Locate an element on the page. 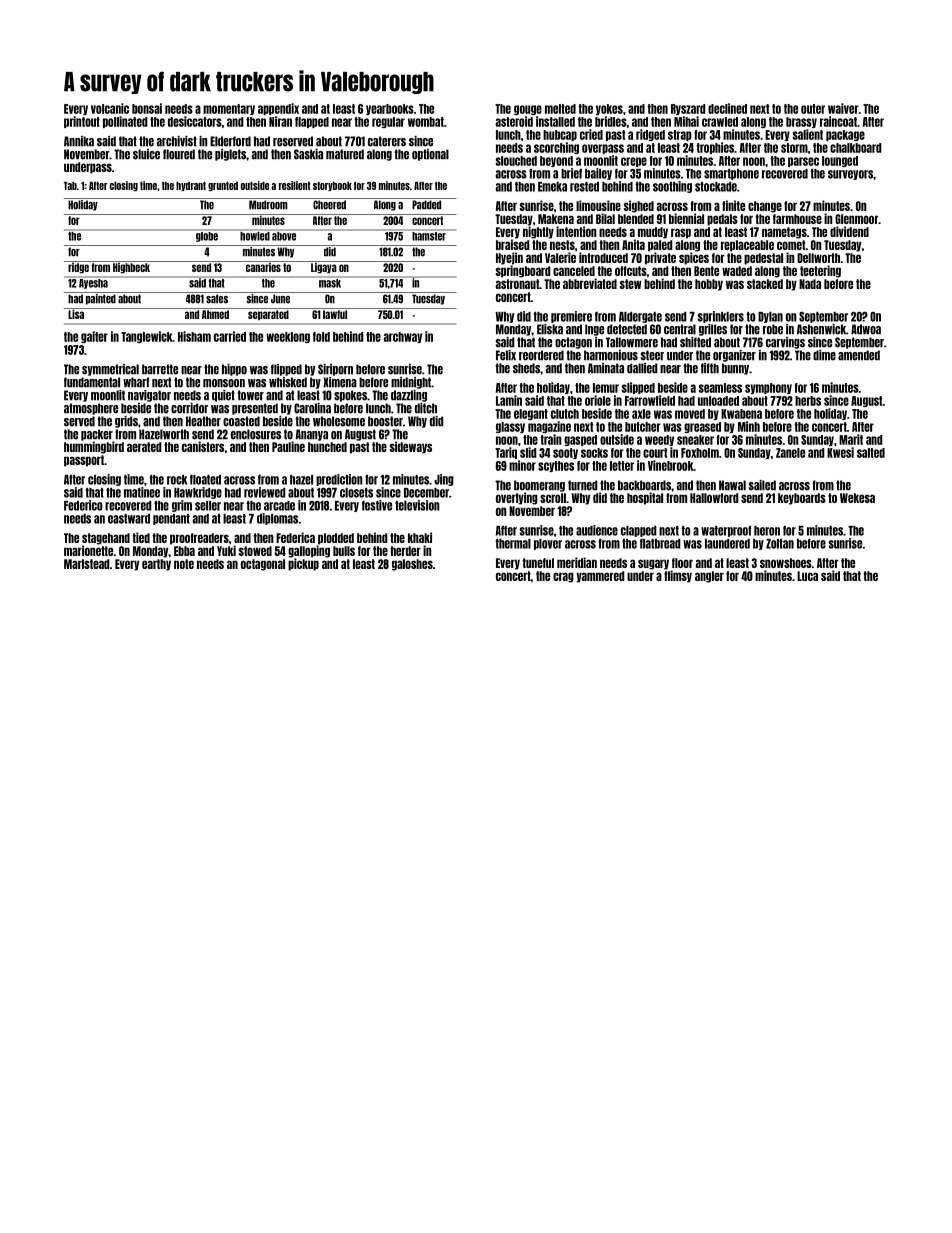 Image resolution: width=952 pixels, height=1233 pixels. yearbooks is located at coordinates (390, 109).
